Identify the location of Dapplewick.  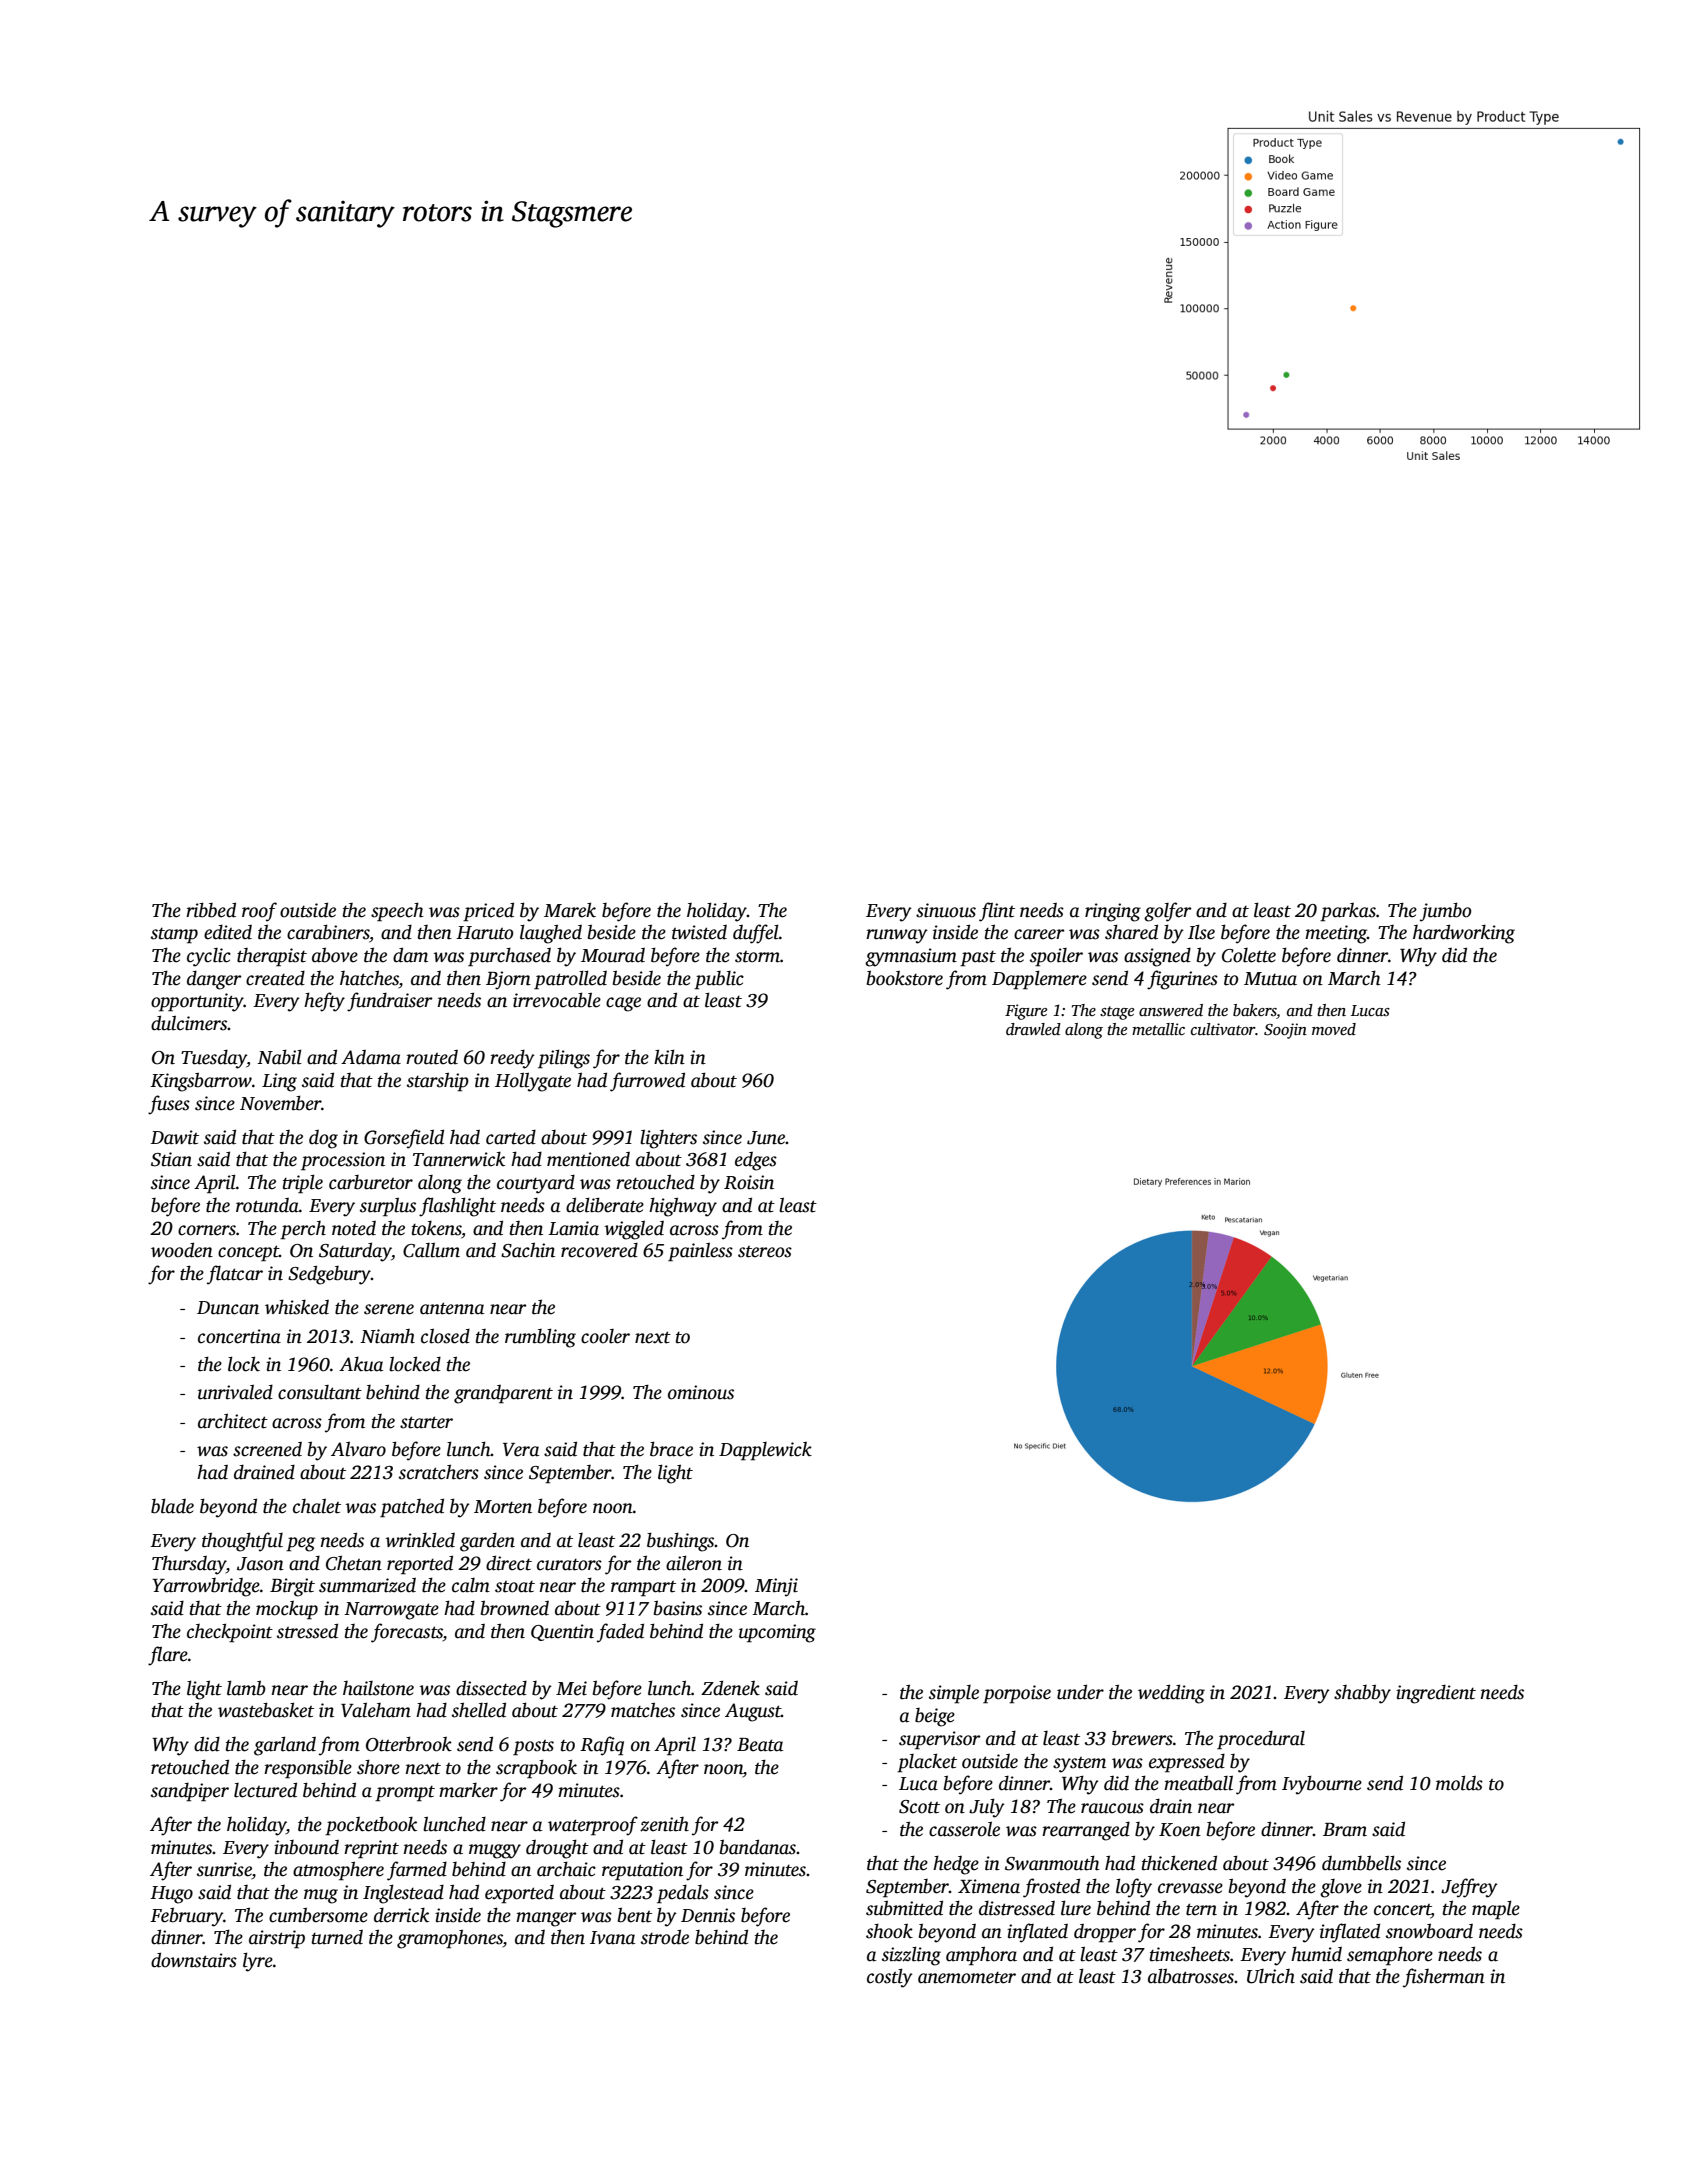
(765, 1451).
